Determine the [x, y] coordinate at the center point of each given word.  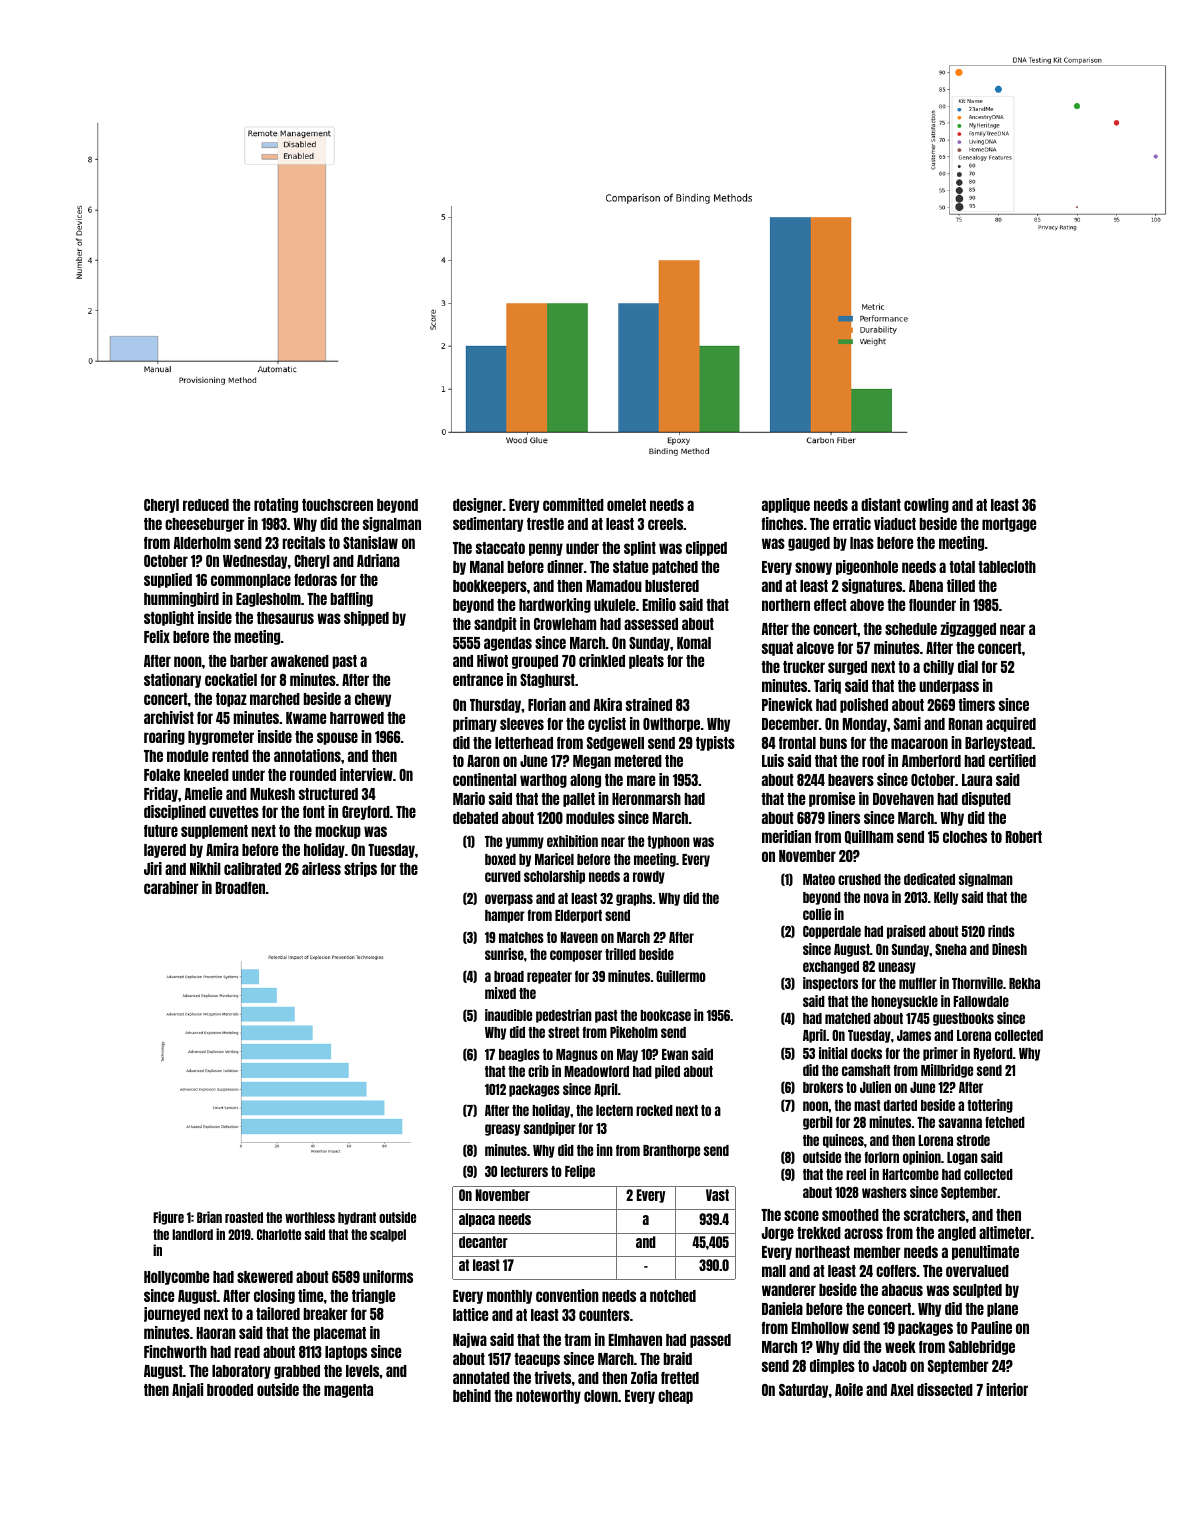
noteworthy [548, 1397]
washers [884, 1192]
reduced [206, 505]
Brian [209, 1217]
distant [881, 504]
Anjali [187, 1390]
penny [546, 549]
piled [667, 1072]
